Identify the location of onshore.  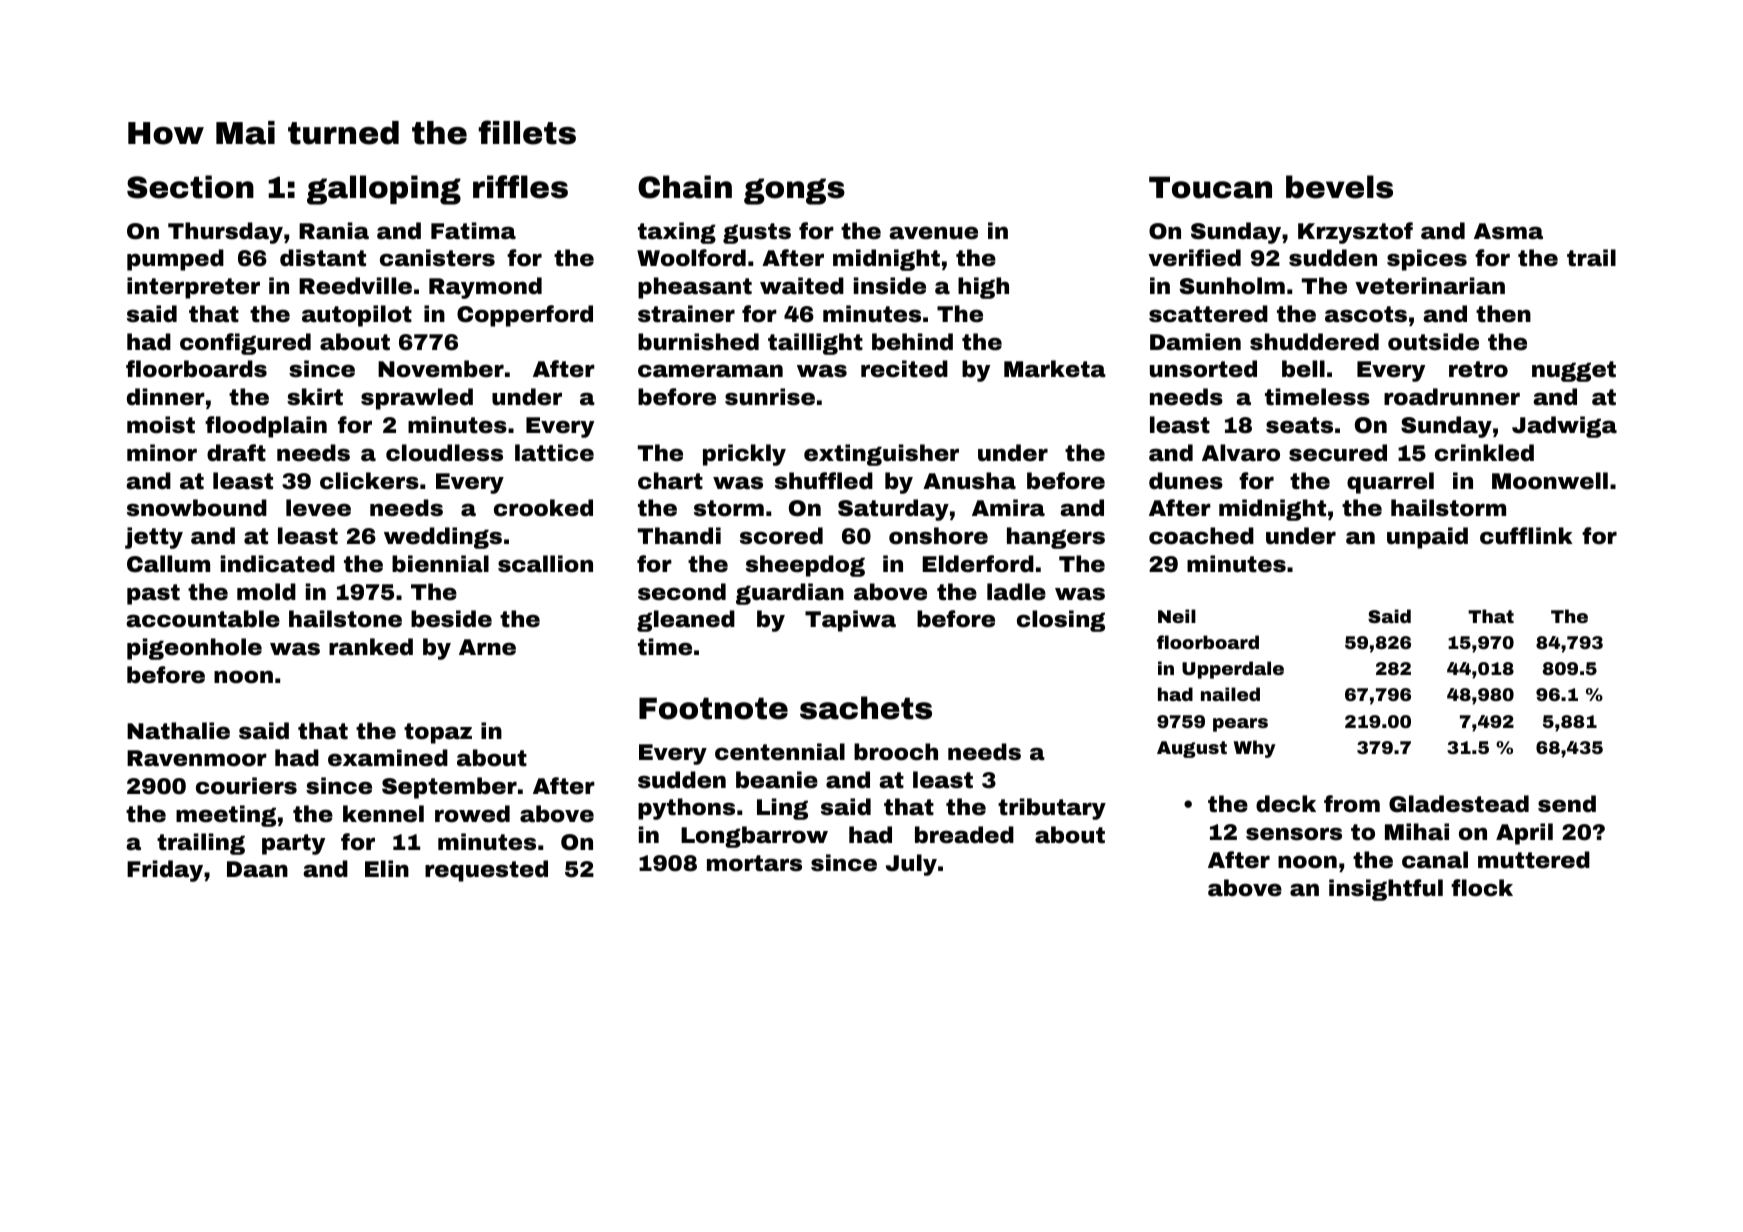
(938, 536).
